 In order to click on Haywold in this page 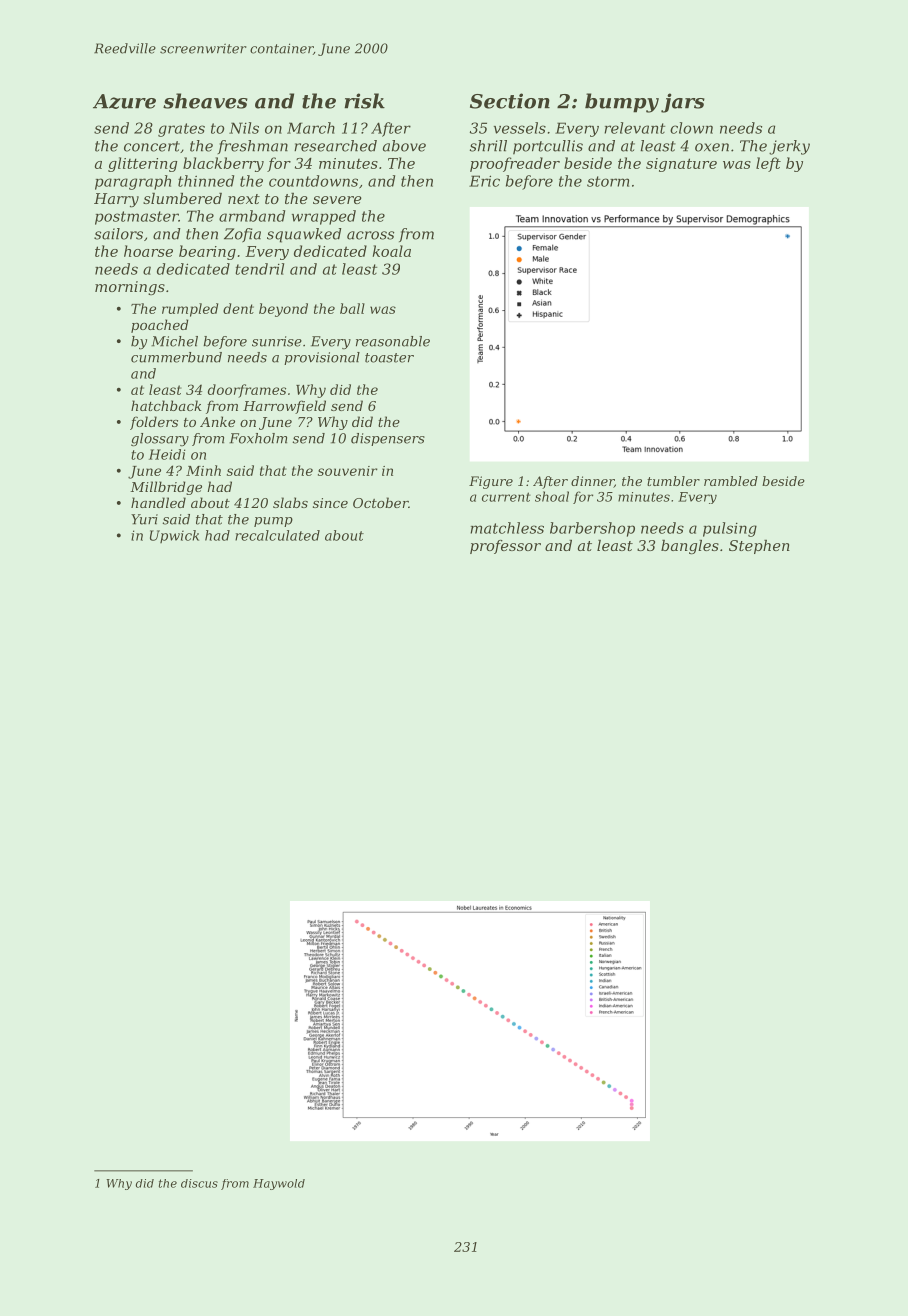, I will do `click(279, 1184)`.
